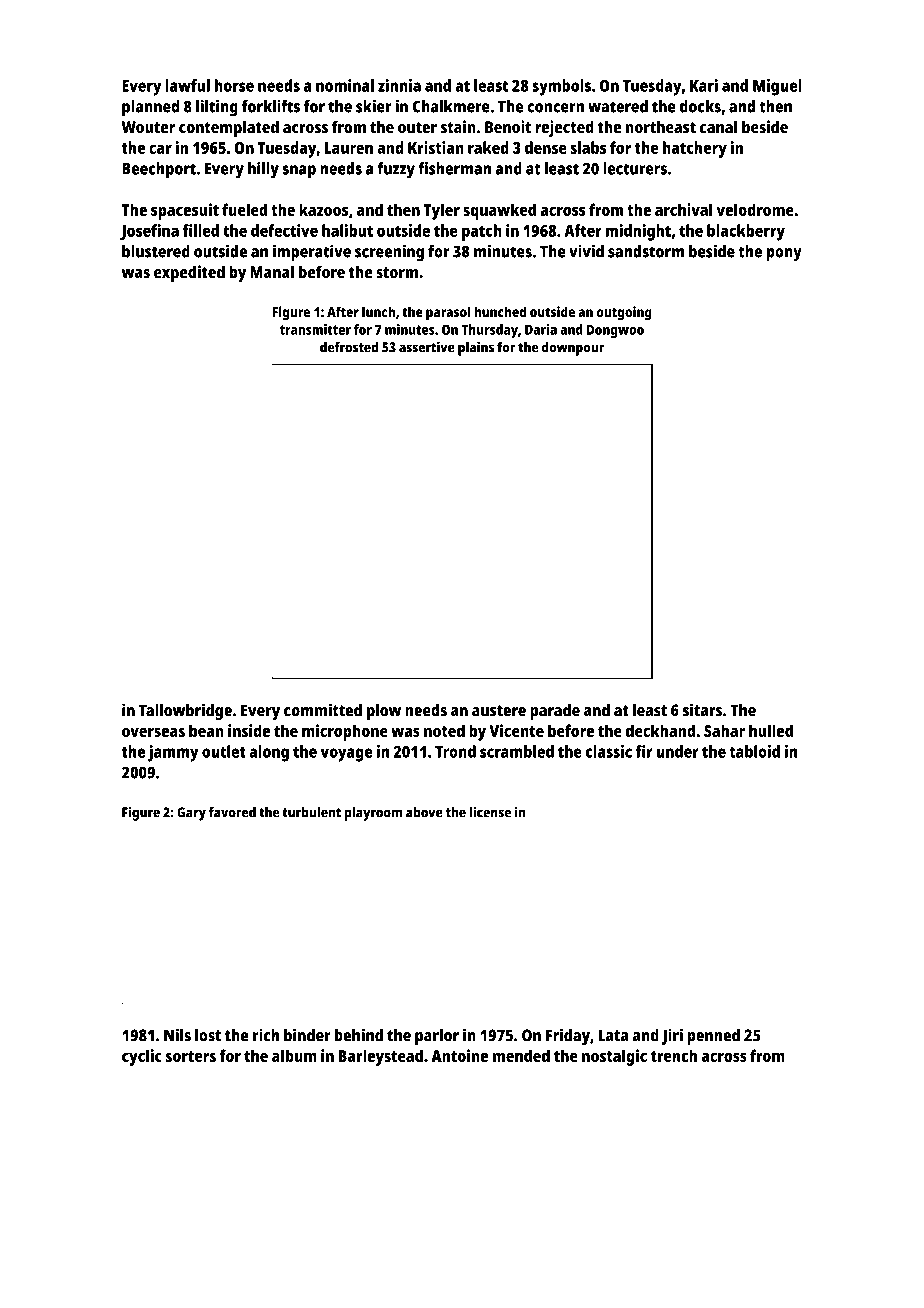 This page has width=924, height=1308. I want to click on favored, so click(232, 812).
